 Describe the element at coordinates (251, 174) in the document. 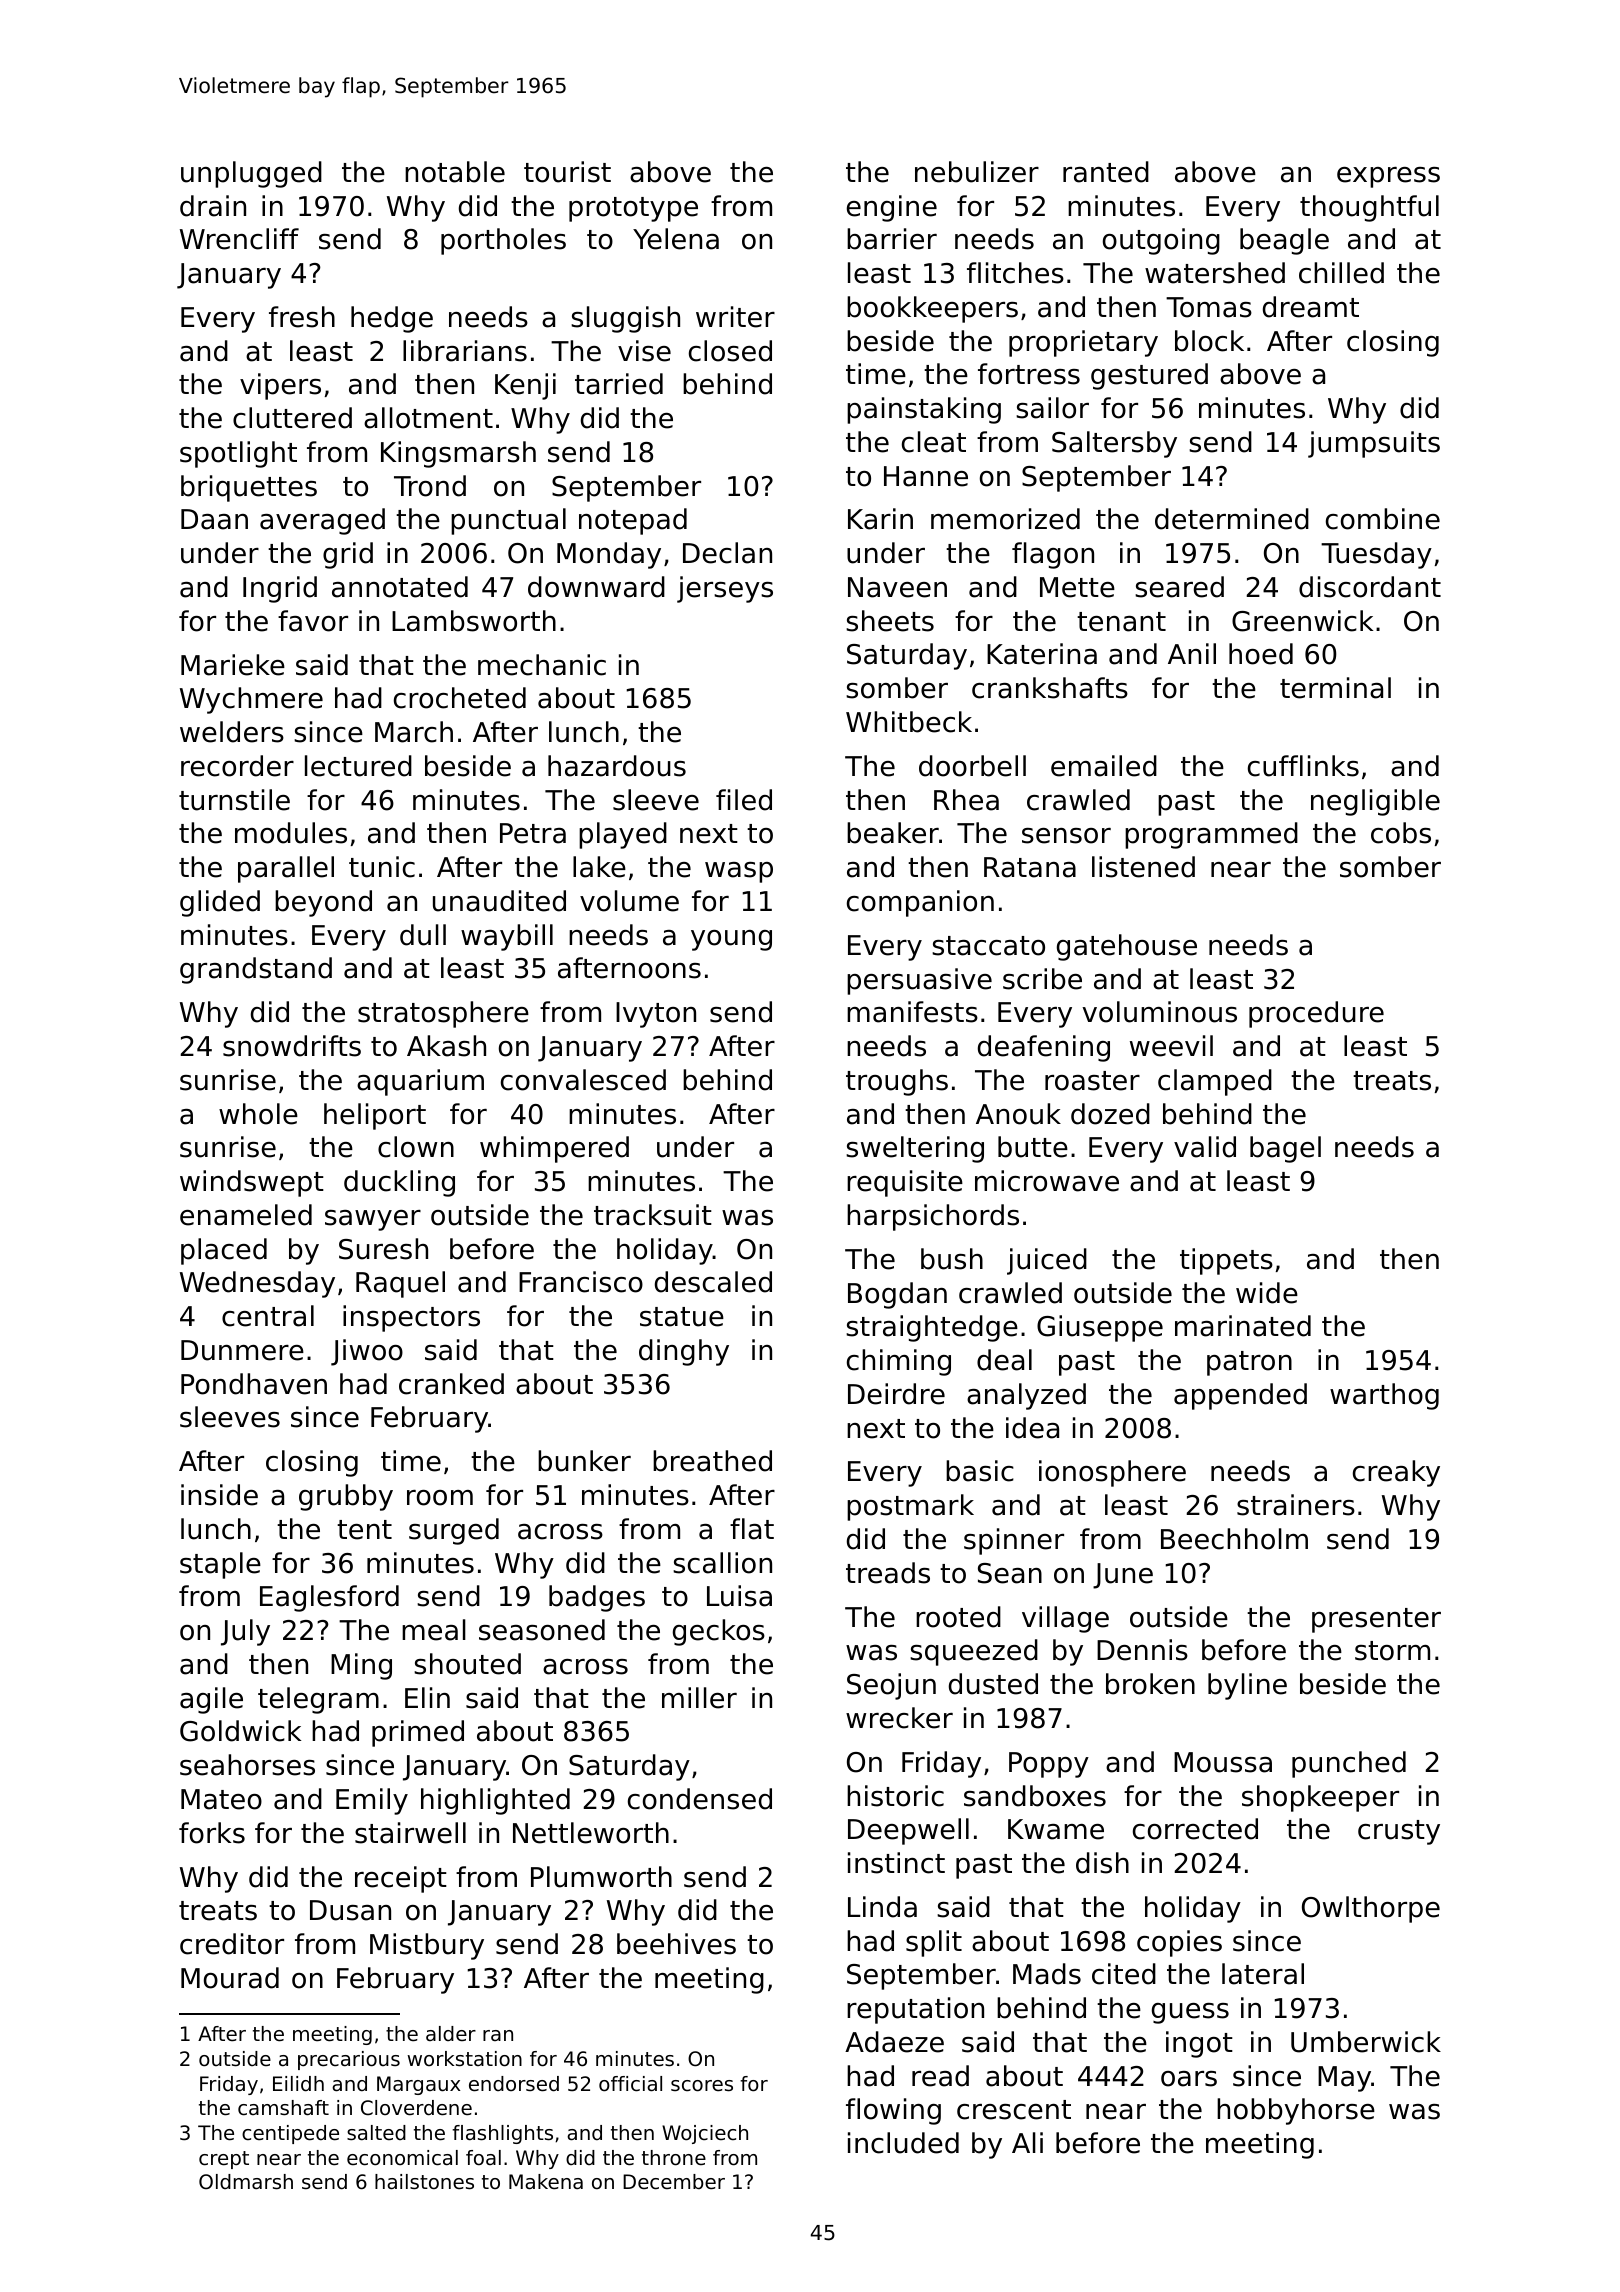

I see `unplugged` at that location.
